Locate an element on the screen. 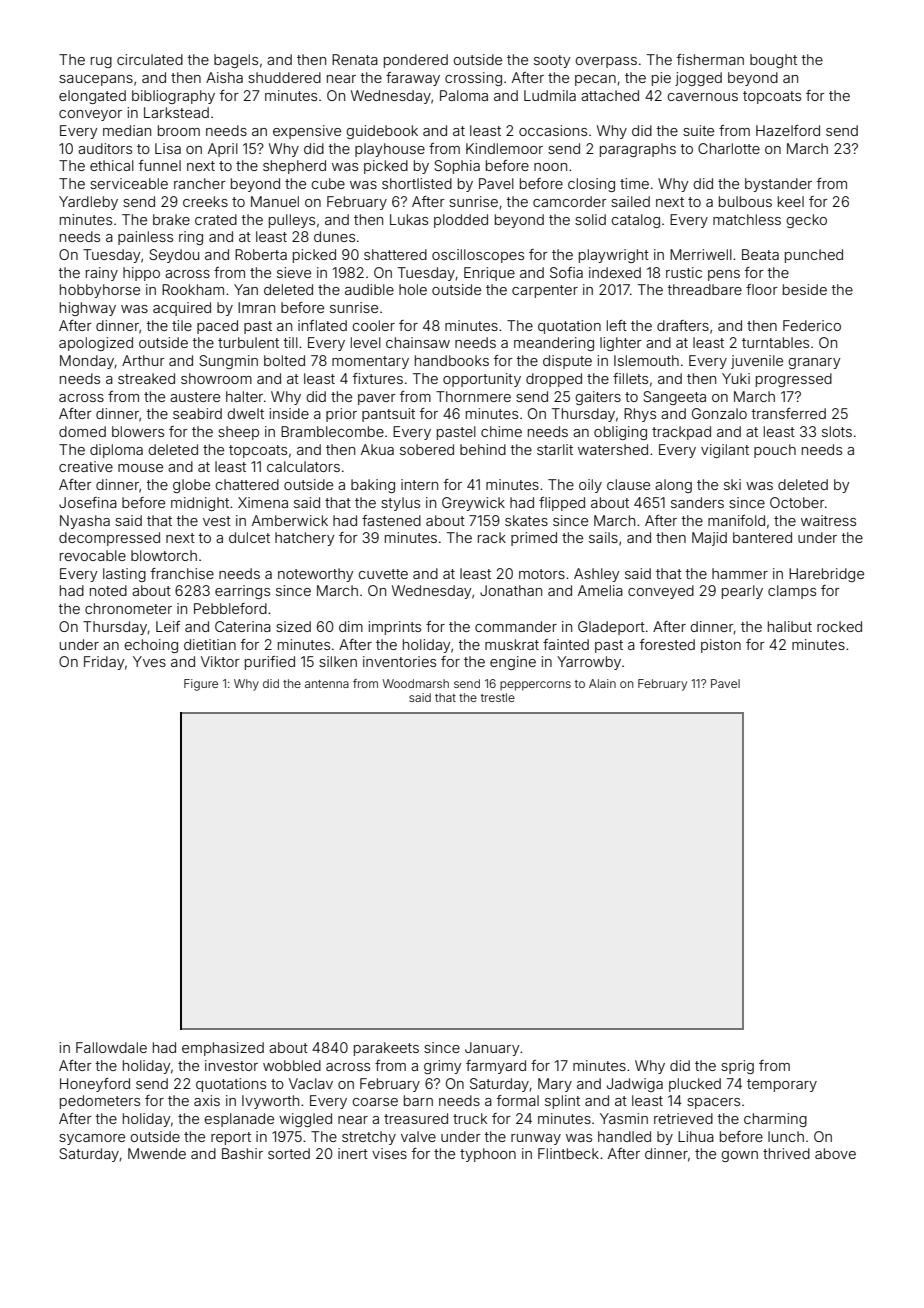 This screenshot has width=924, height=1308. rocked is located at coordinates (839, 626).
